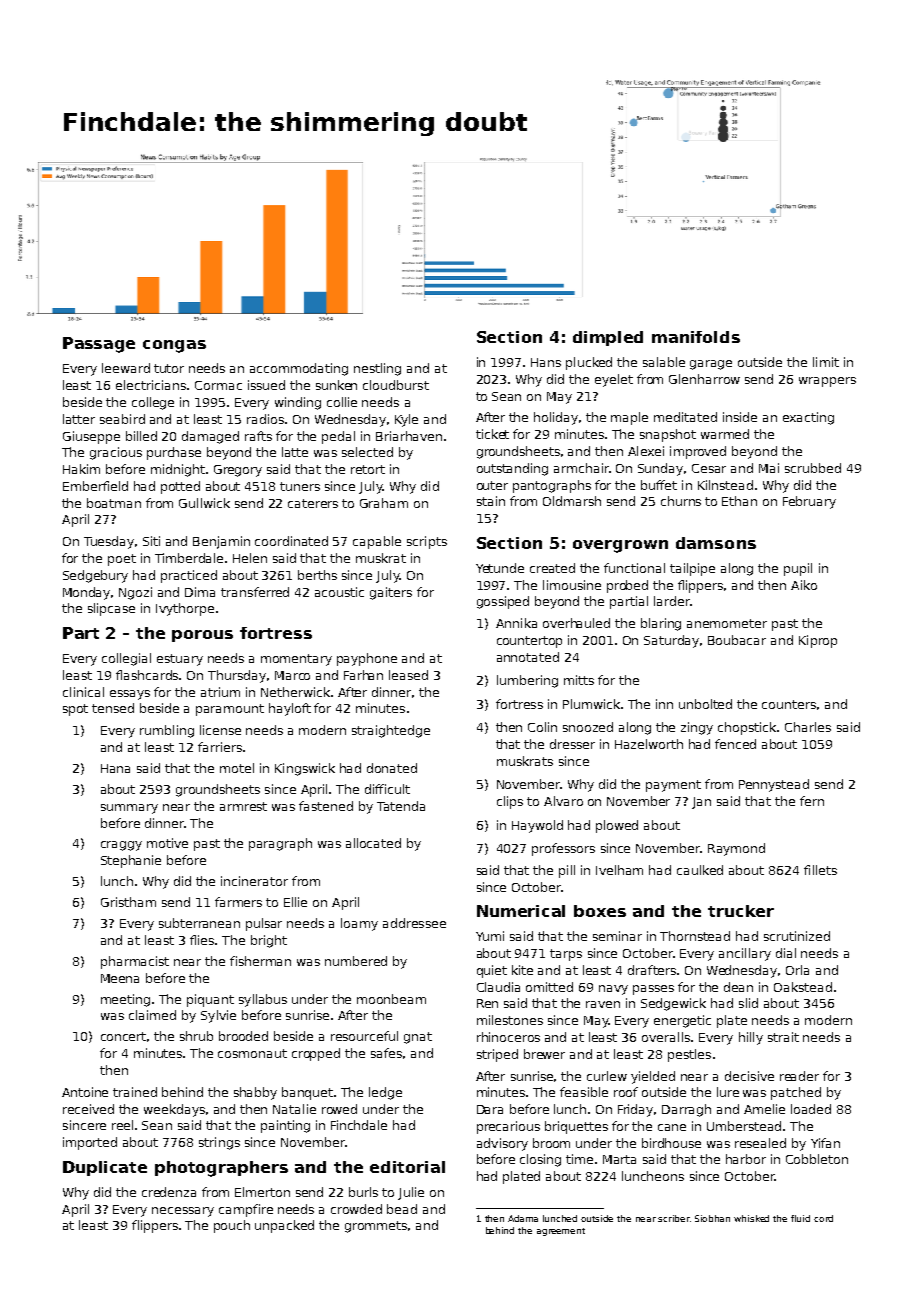 Image resolution: width=924 pixels, height=1308 pixels. Describe the element at coordinates (88, 1109) in the screenshot. I see `received` at that location.
